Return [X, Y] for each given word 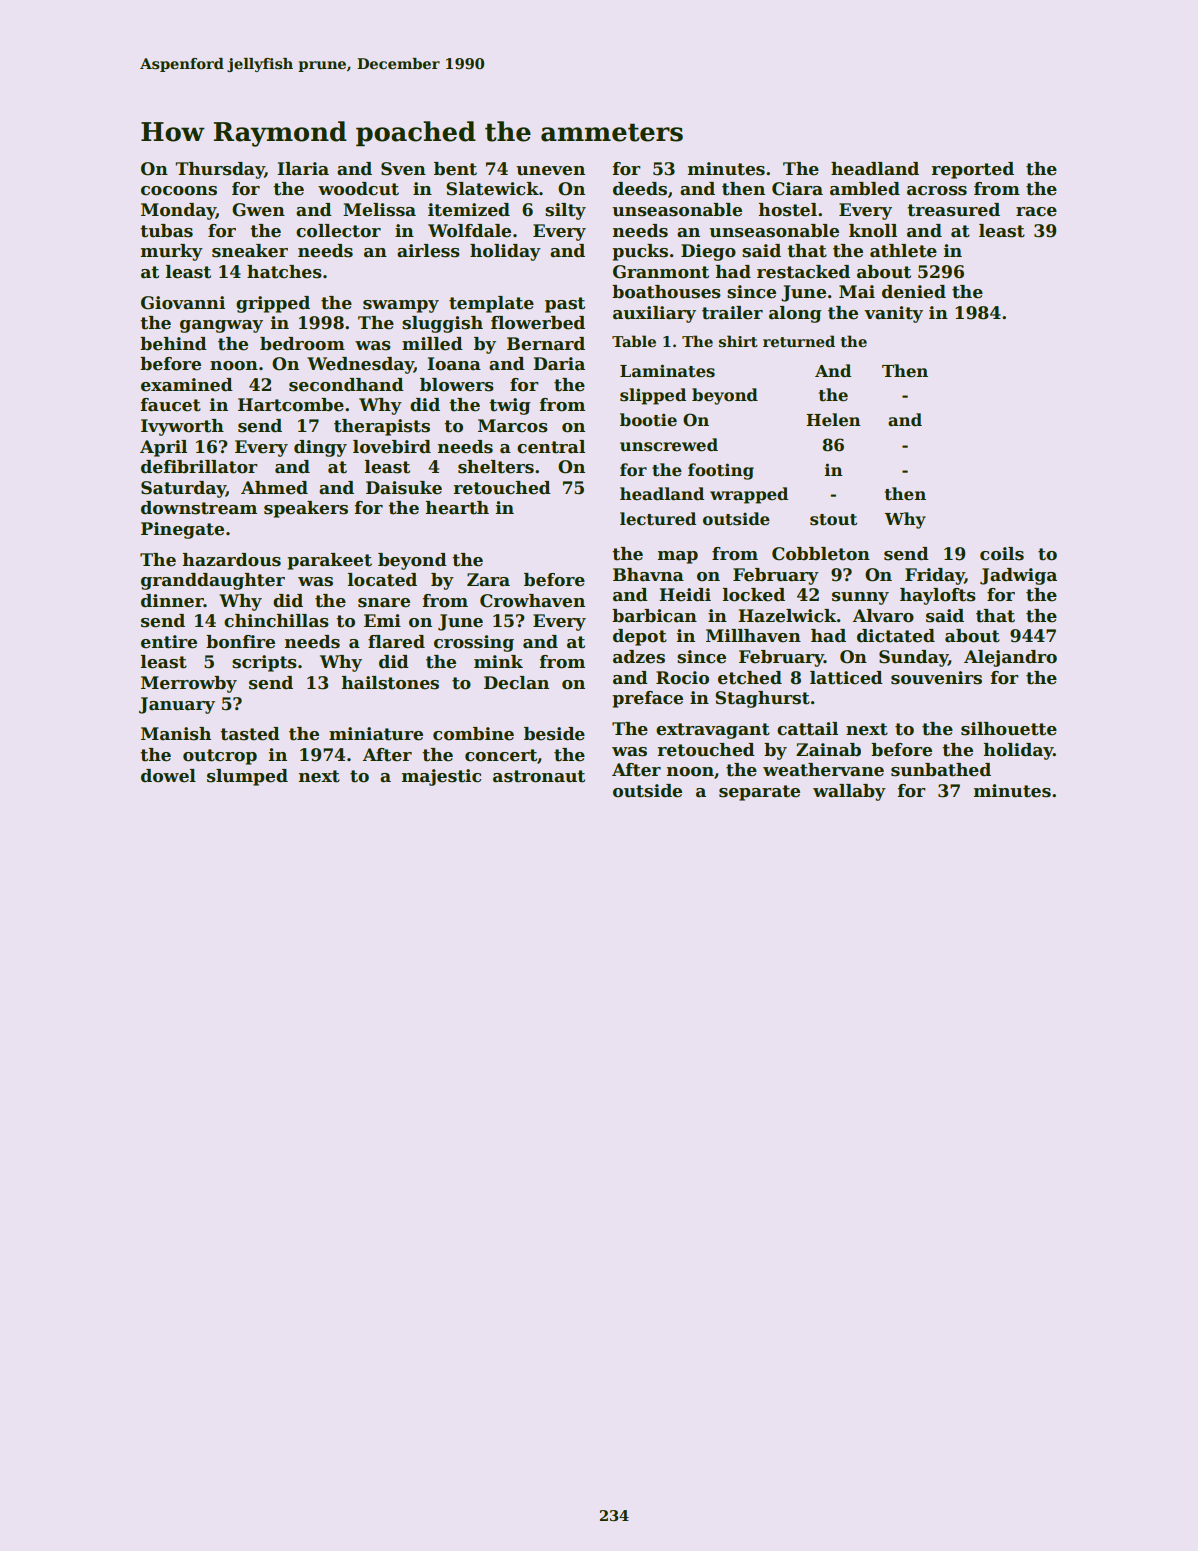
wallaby [849, 792]
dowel [168, 776]
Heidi [685, 595]
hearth [457, 508]
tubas [166, 231]
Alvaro [883, 616]
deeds [640, 189]
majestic [441, 777]
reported [973, 170]
